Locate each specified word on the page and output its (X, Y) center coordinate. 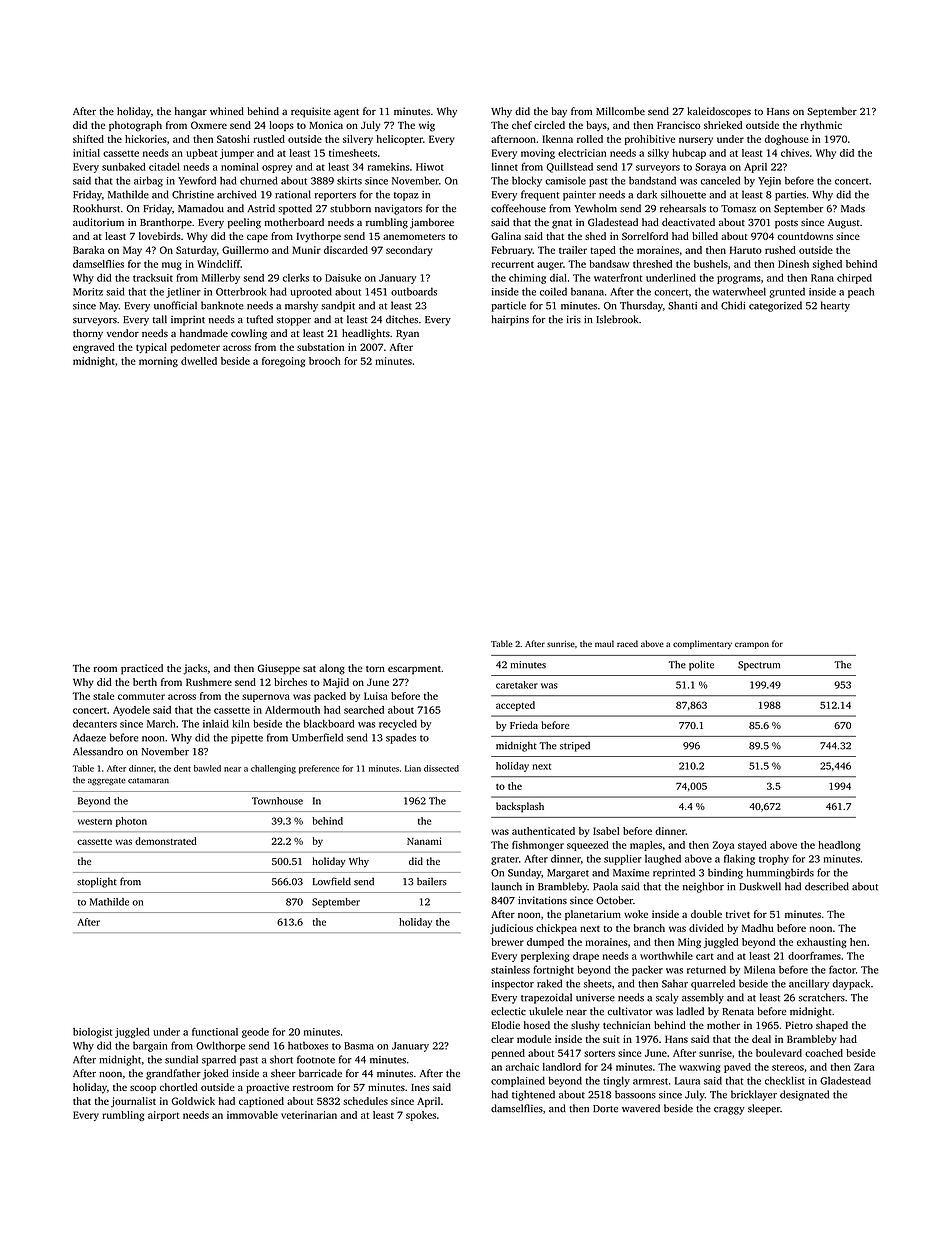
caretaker (517, 685)
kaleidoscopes (719, 112)
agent (346, 113)
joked (215, 1074)
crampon (752, 645)
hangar (191, 112)
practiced (142, 669)
